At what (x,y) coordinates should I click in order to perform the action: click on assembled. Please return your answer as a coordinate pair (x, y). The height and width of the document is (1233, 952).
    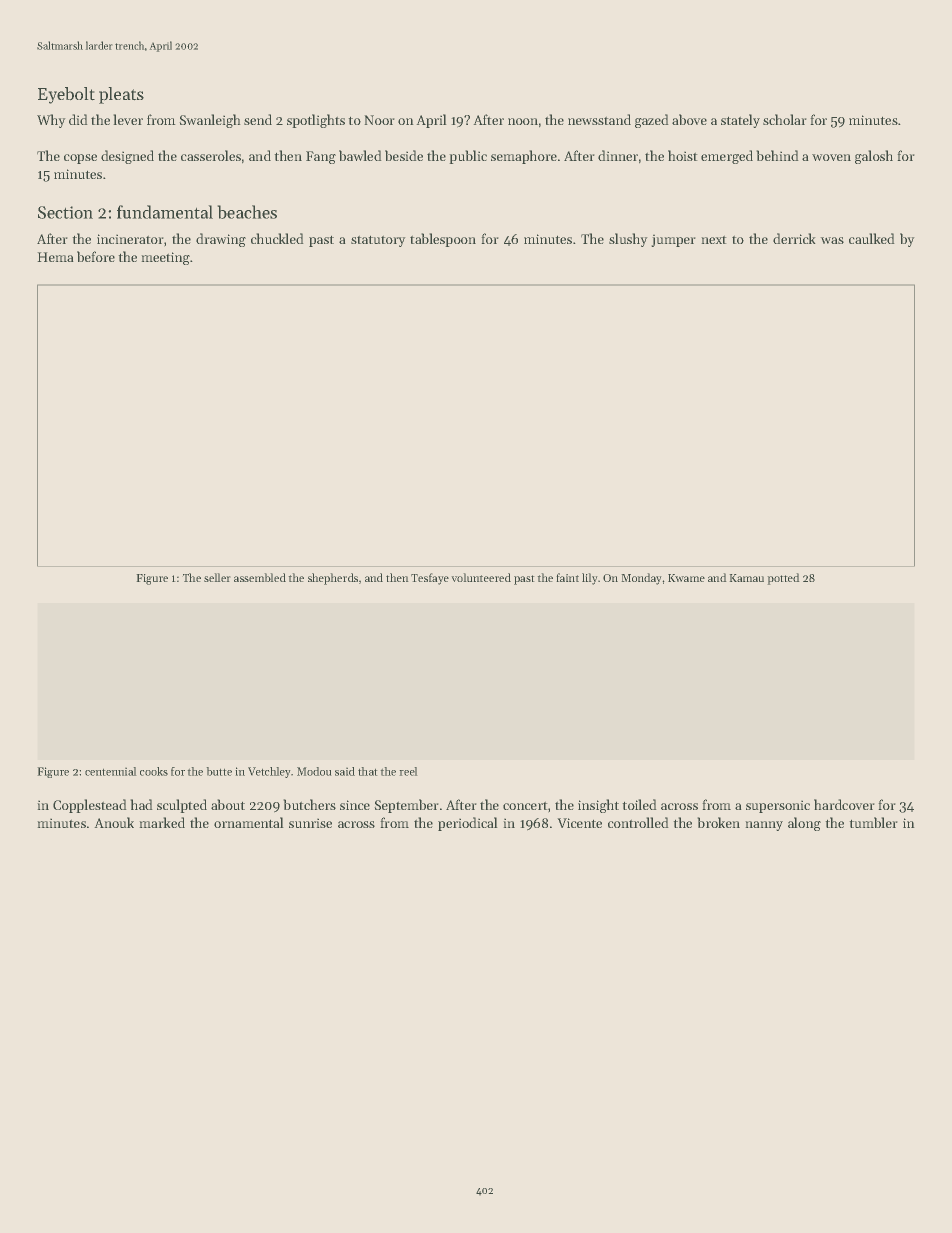
    Looking at the image, I should click on (260, 577).
